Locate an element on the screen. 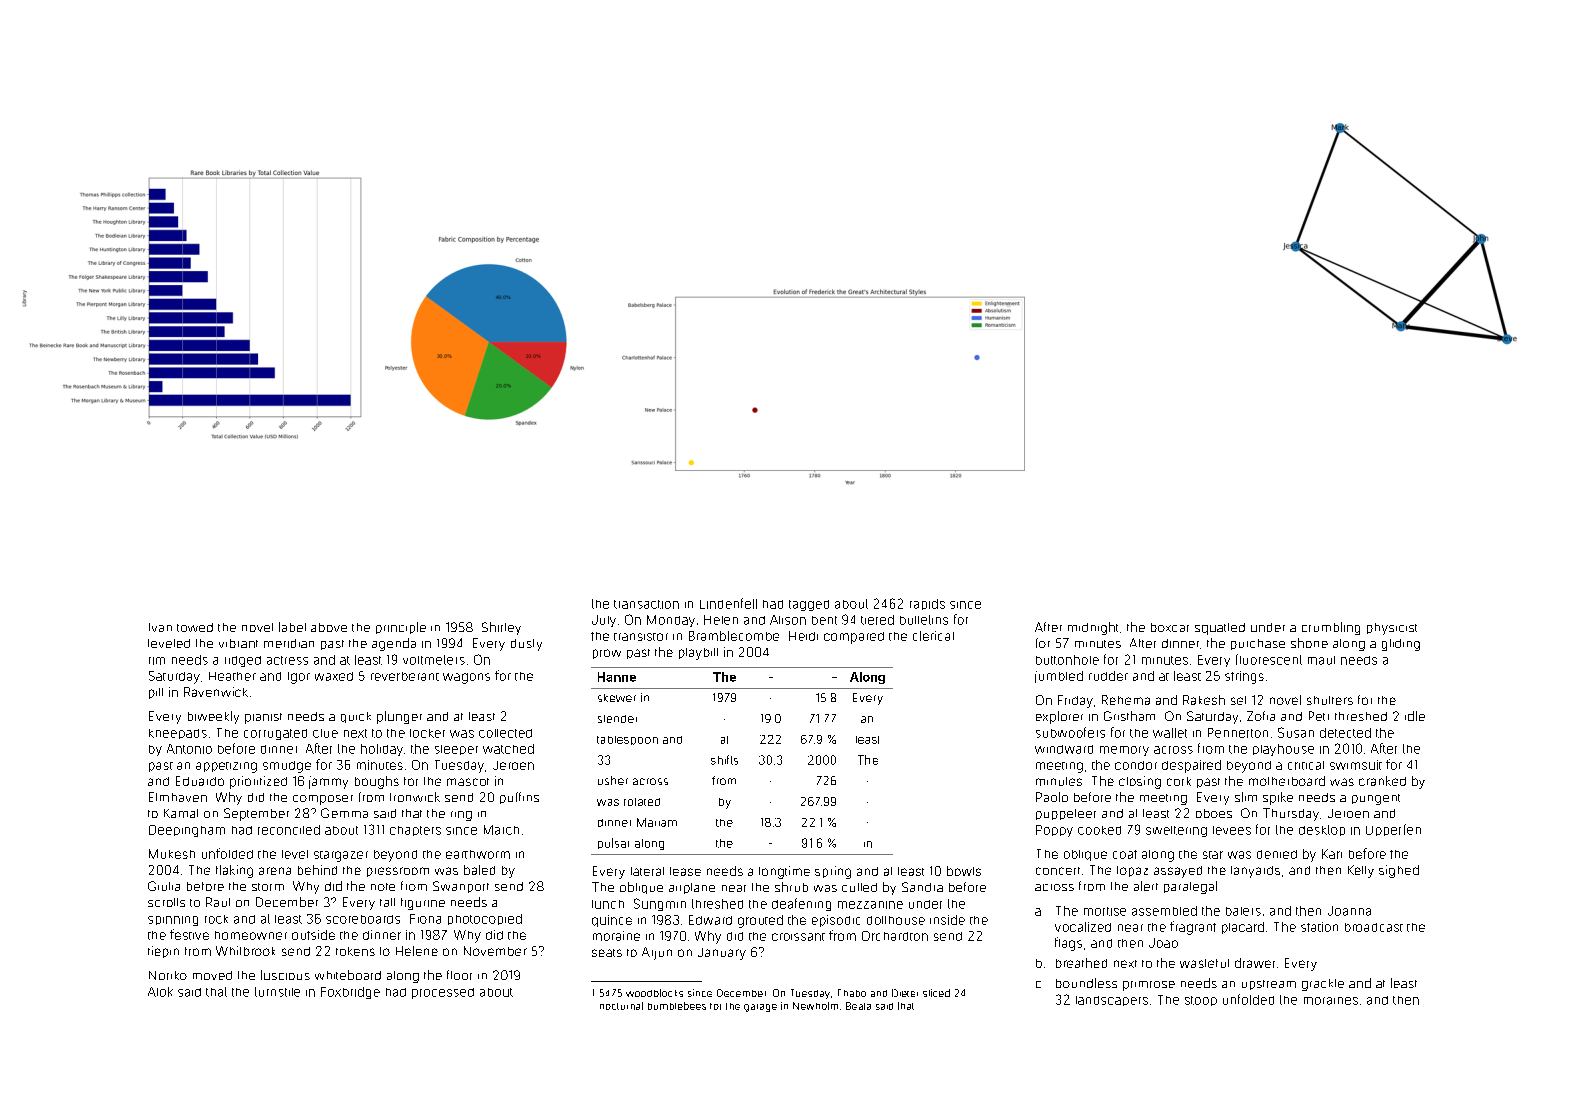 Image resolution: width=1580 pixels, height=1117 pixels. crumbling is located at coordinates (1331, 628).
